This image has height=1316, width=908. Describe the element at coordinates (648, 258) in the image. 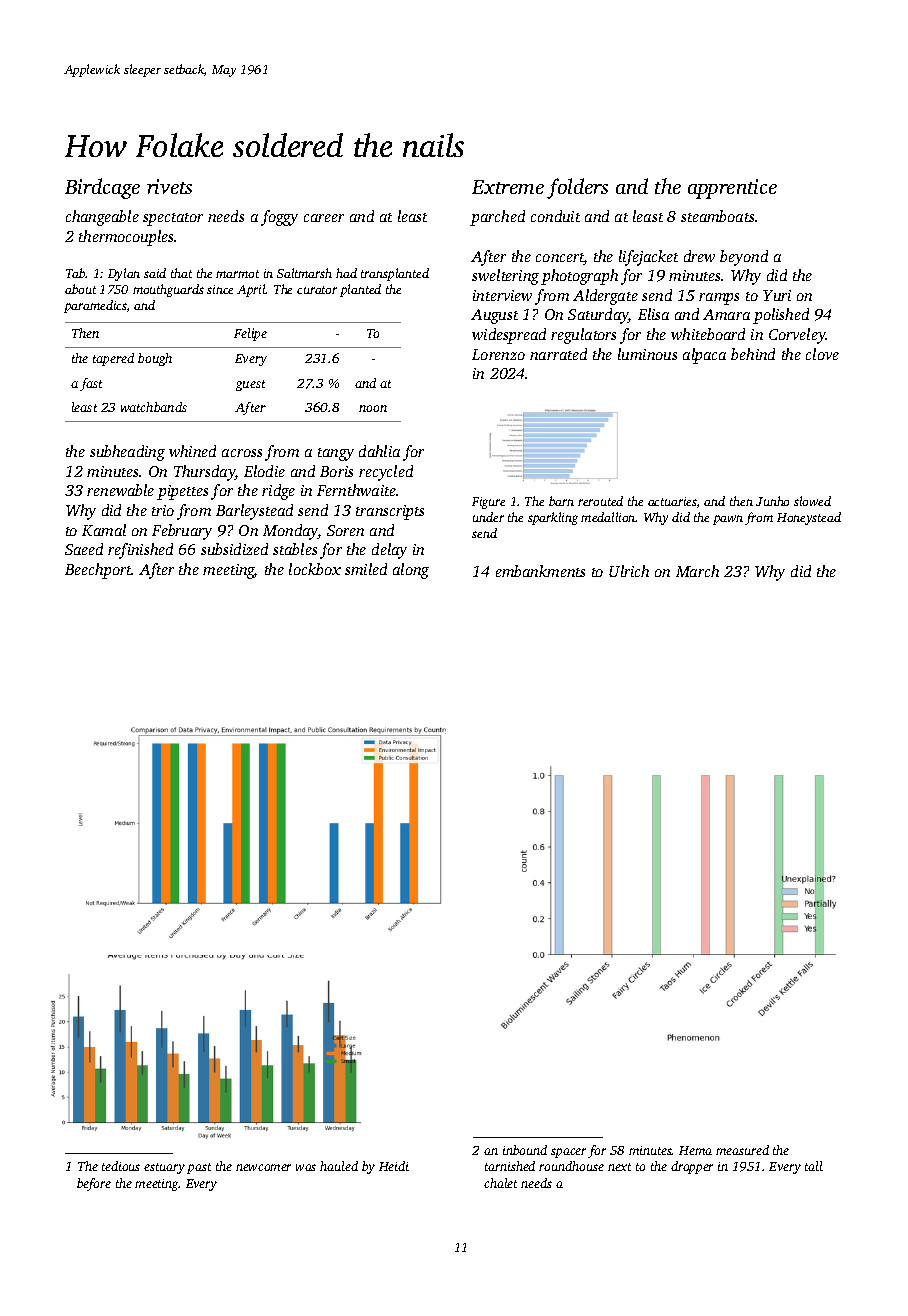

I see `lifejacket` at that location.
